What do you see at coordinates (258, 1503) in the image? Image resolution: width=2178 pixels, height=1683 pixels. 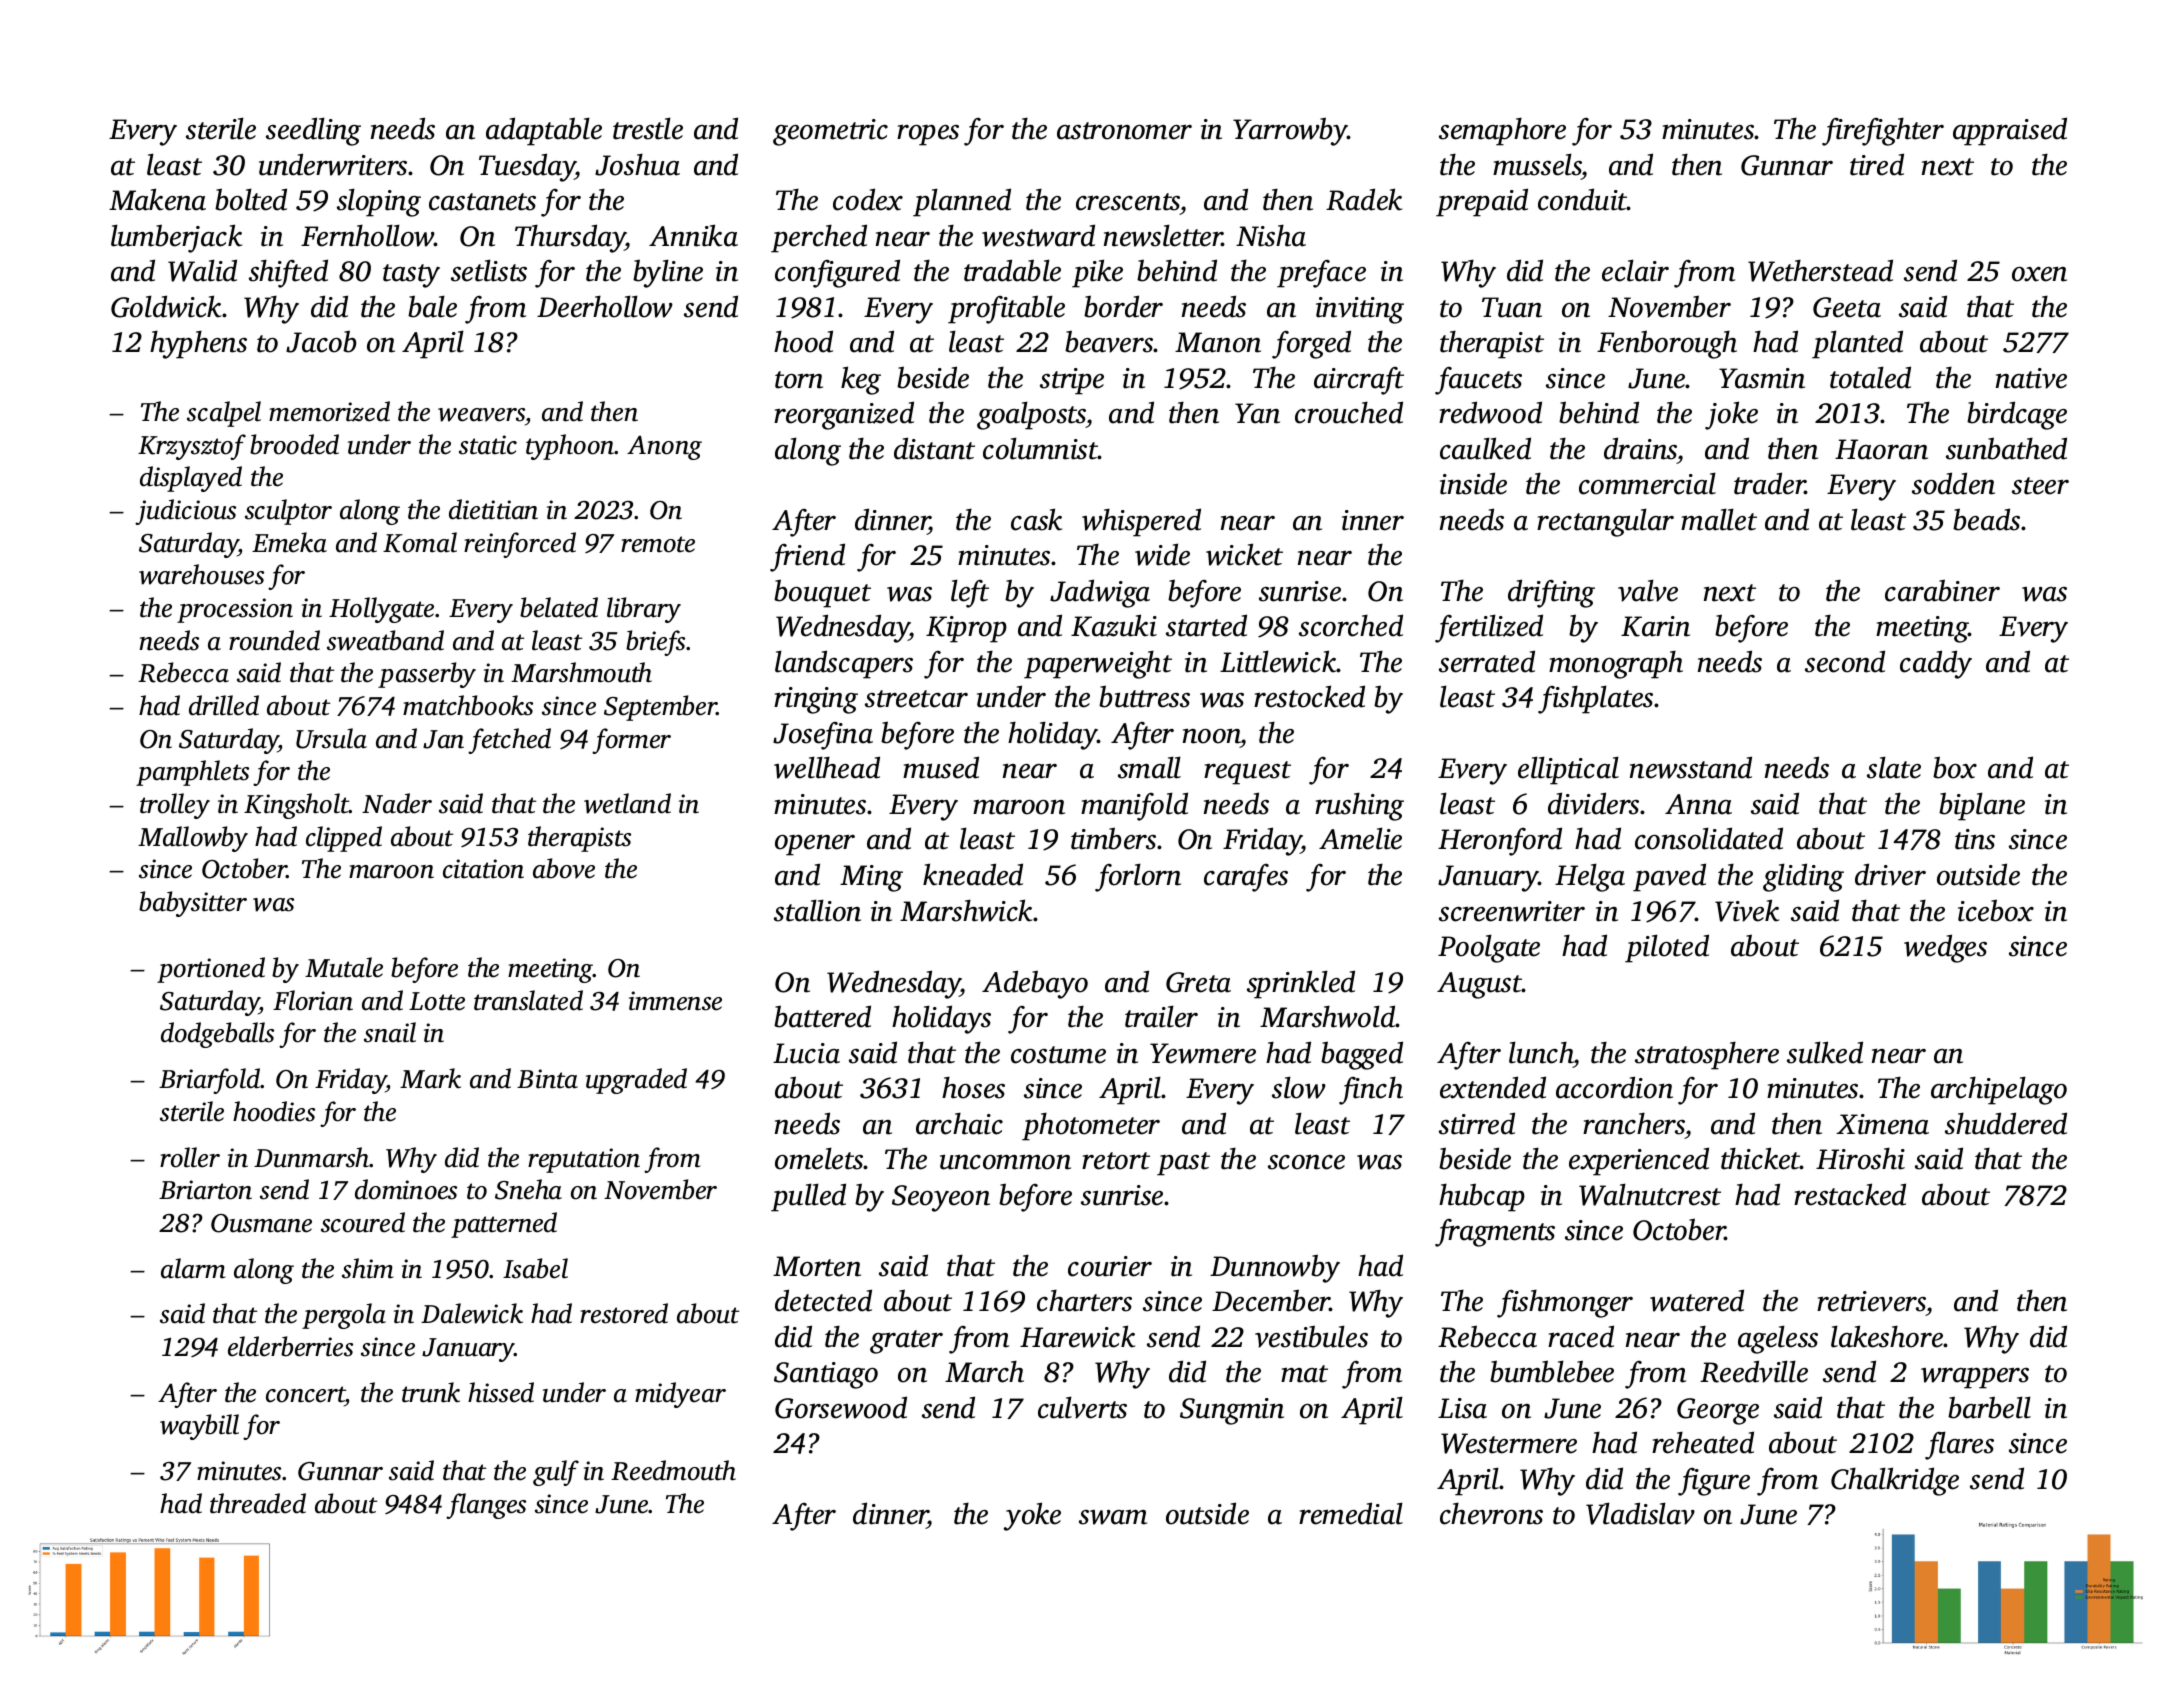 I see `threaded` at bounding box center [258, 1503].
